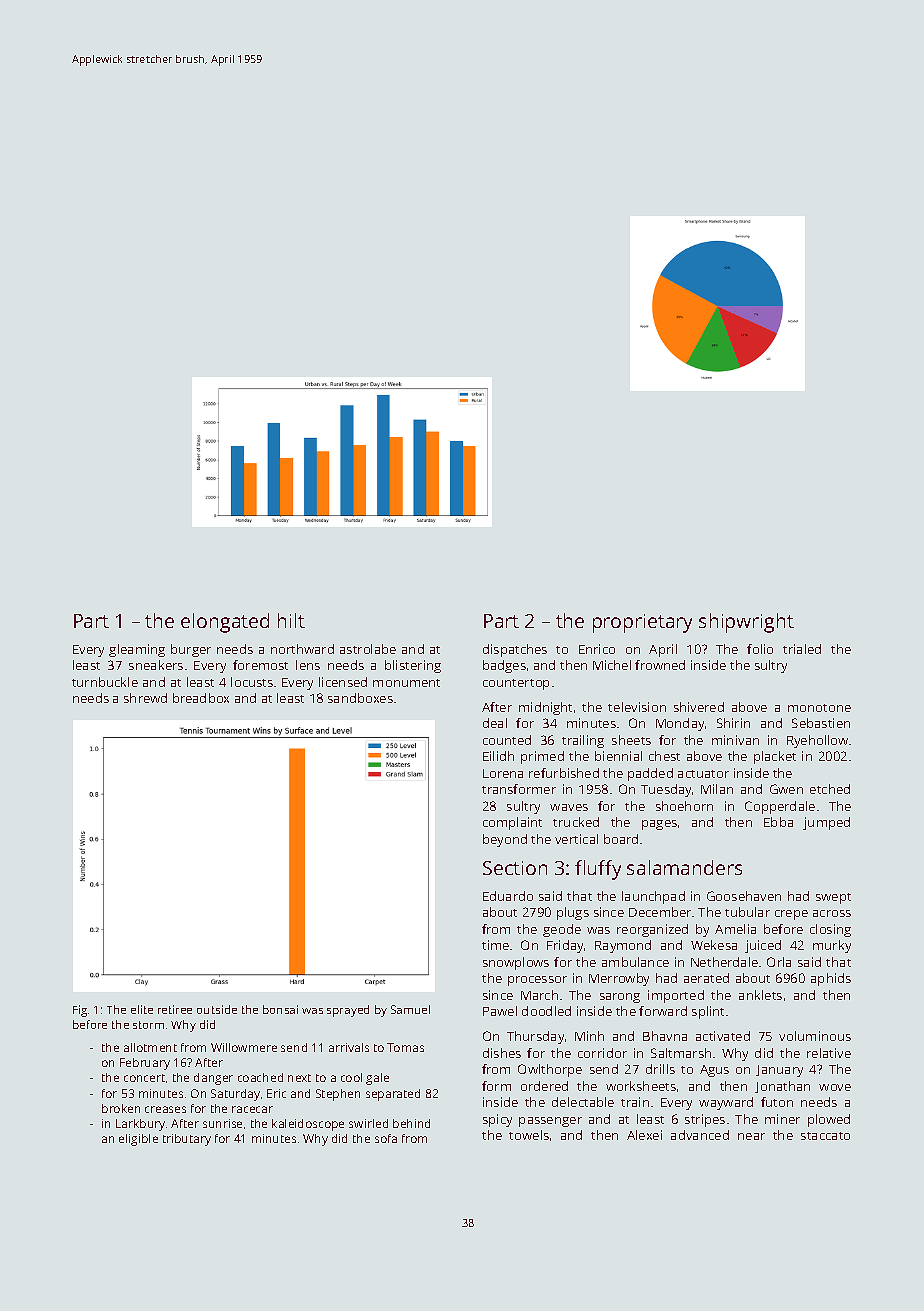 Image resolution: width=924 pixels, height=1311 pixels. What do you see at coordinates (413, 666) in the page?
I see `blistering` at bounding box center [413, 666].
